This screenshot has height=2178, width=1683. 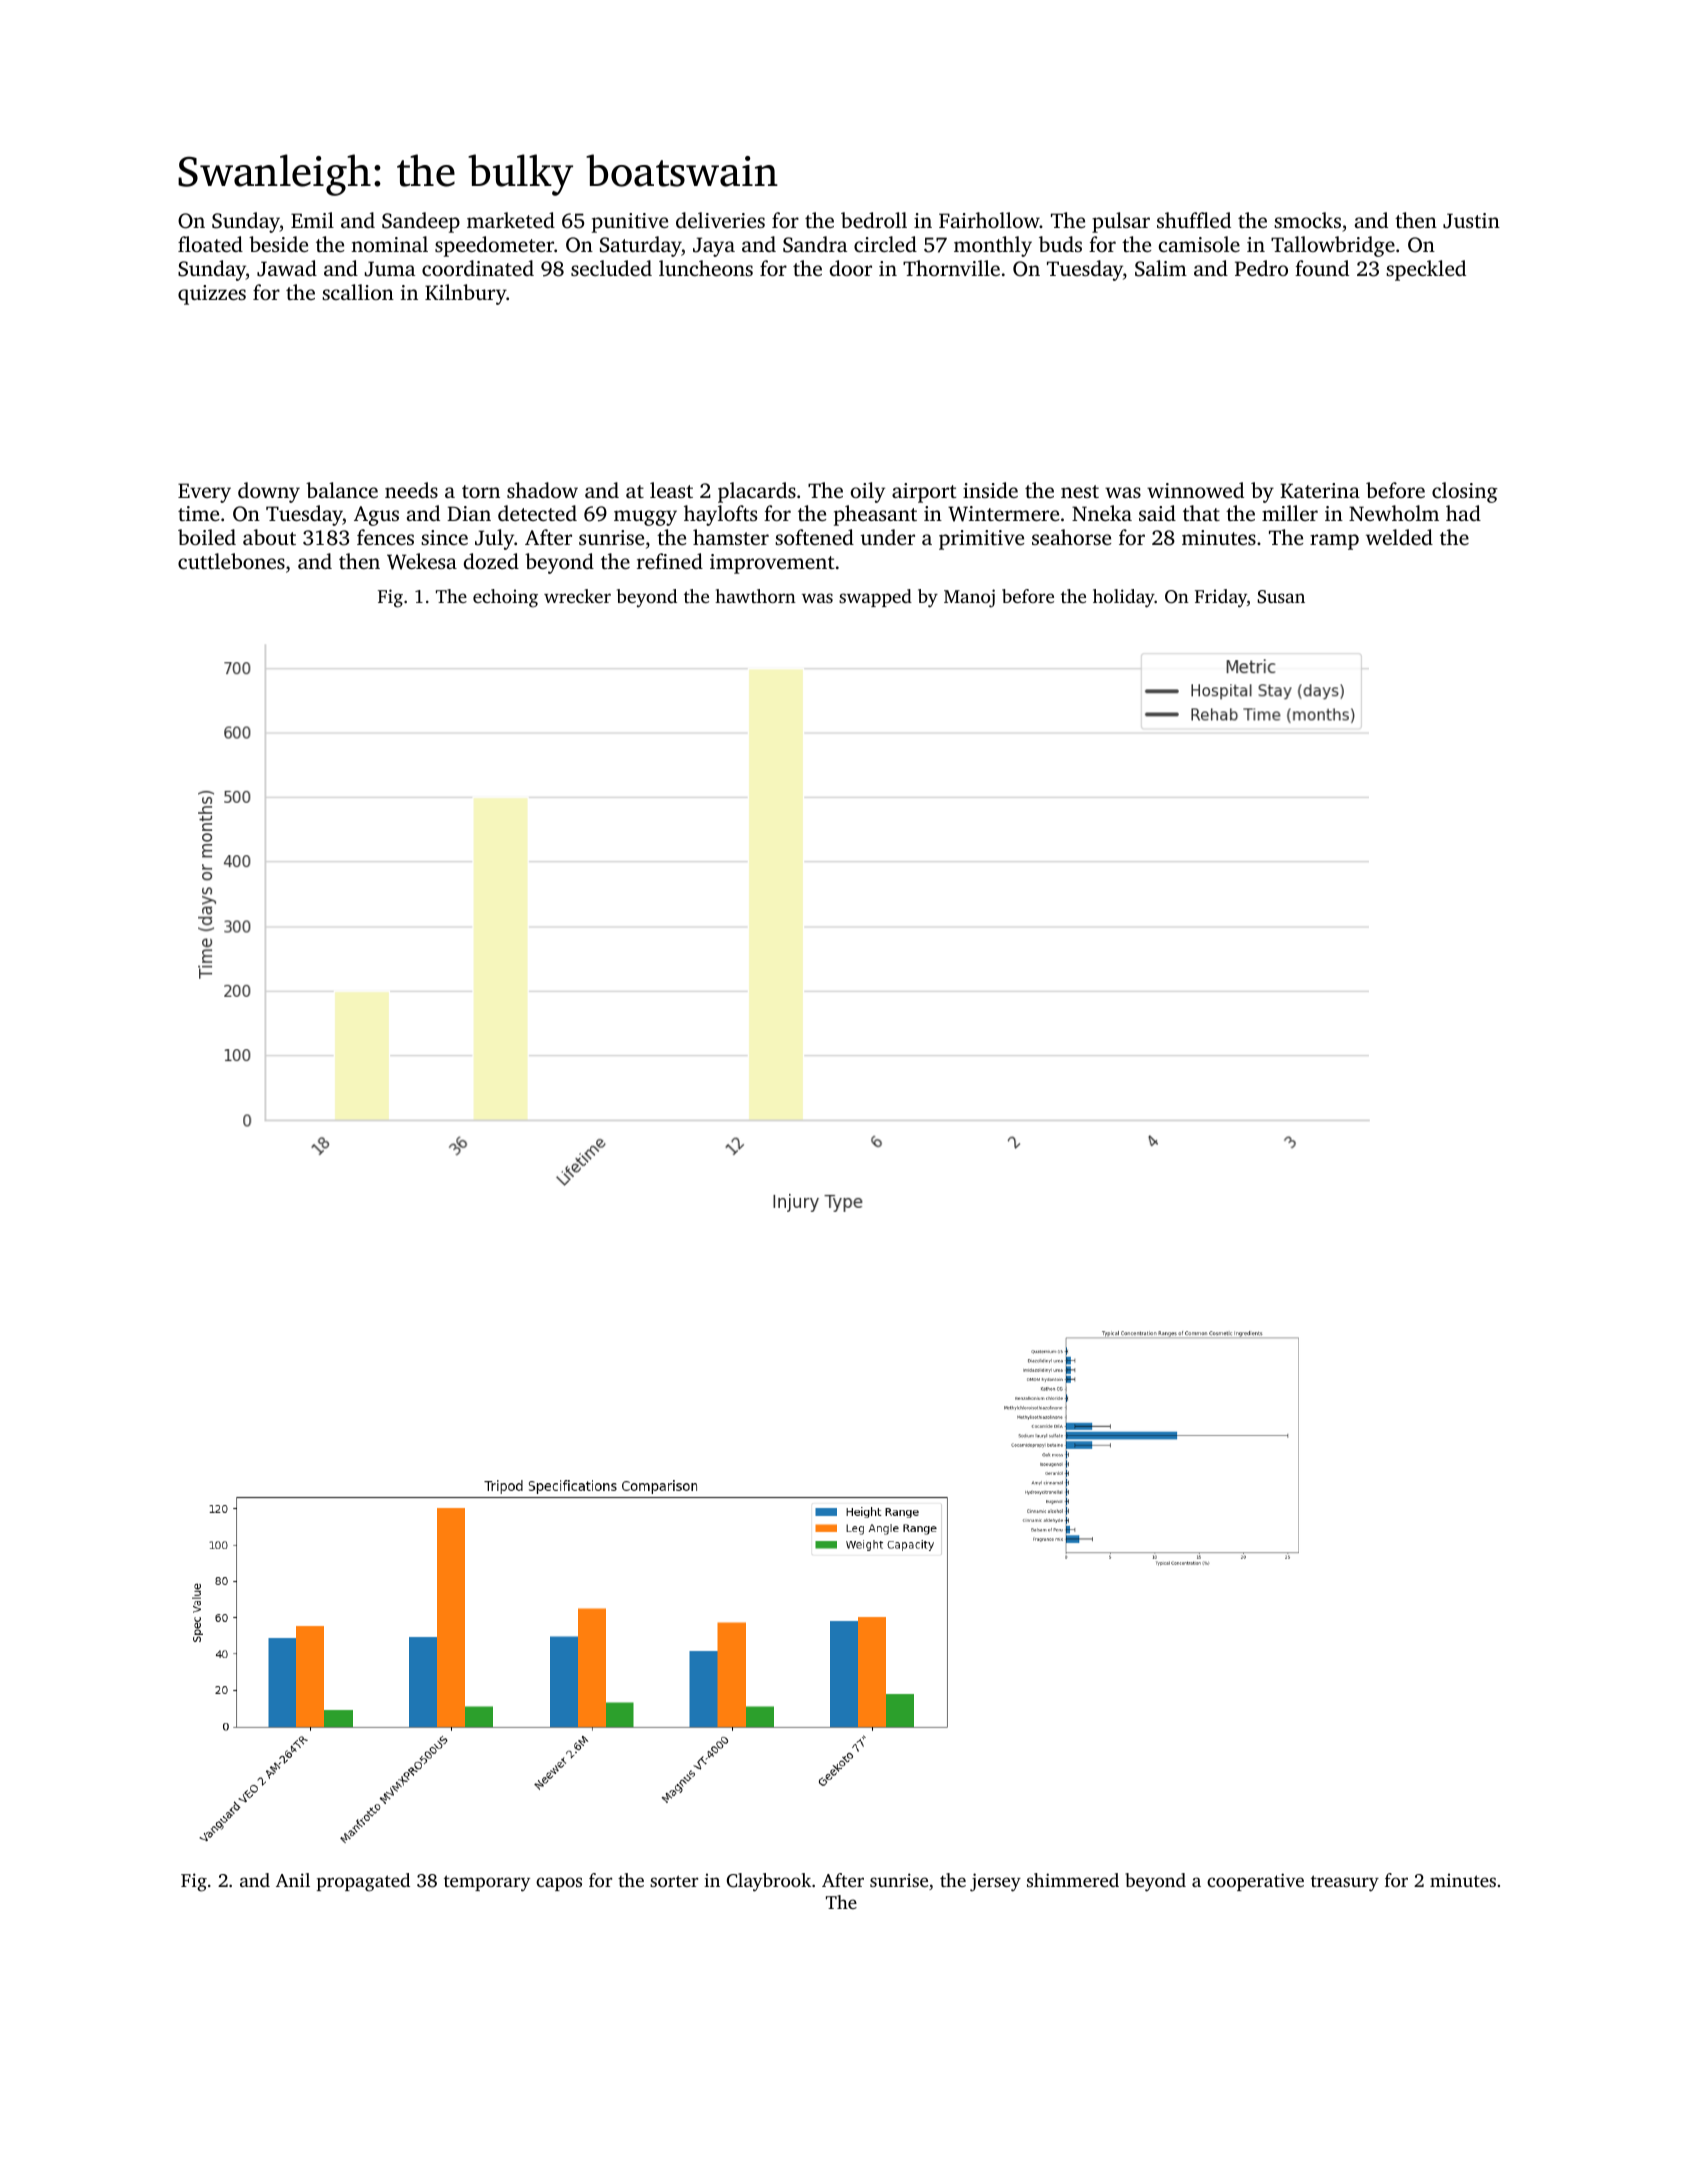 I want to click on winnowed, so click(x=1195, y=490).
